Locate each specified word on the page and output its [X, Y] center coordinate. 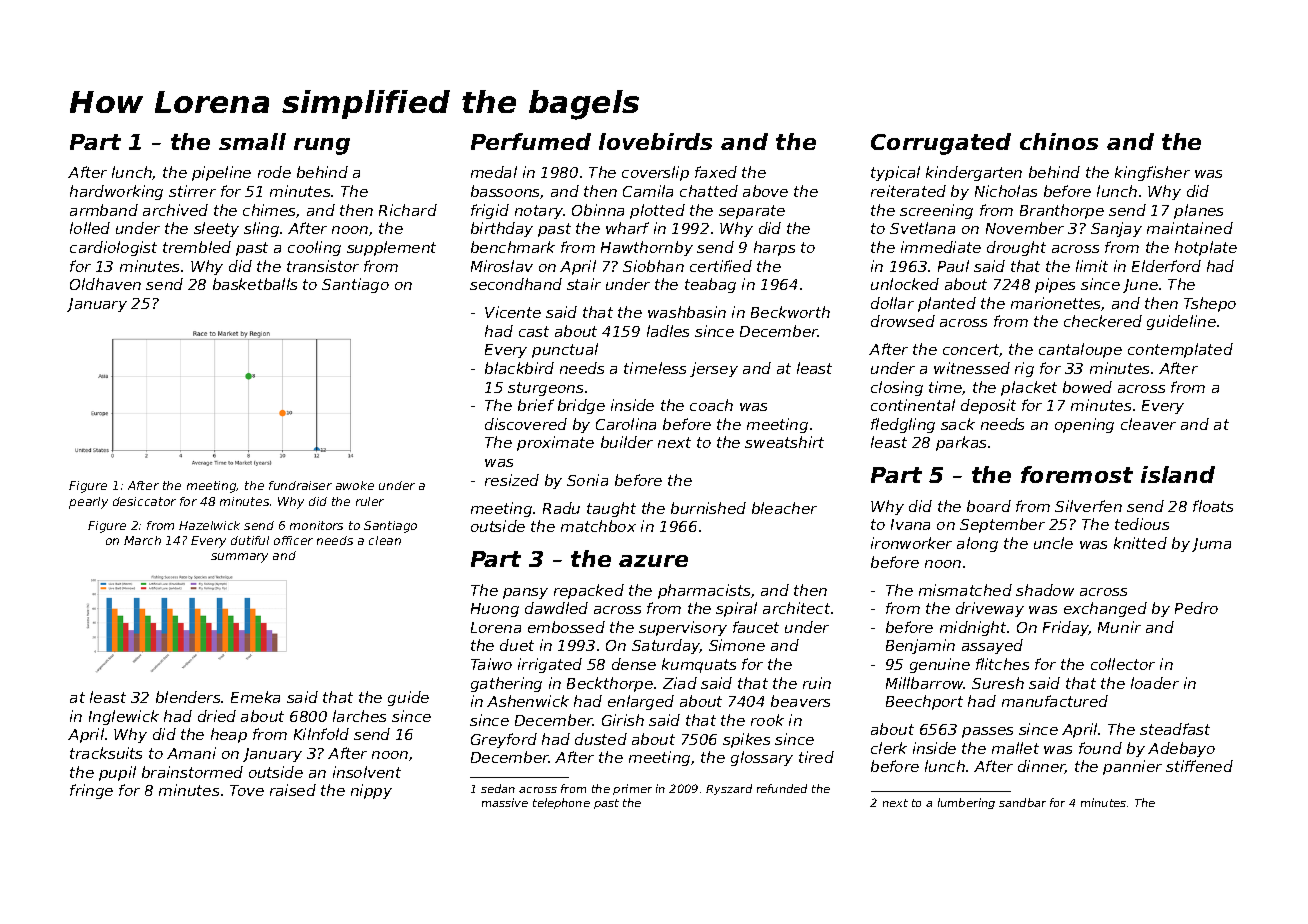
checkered [1103, 321]
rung [322, 146]
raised [293, 790]
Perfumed [531, 141]
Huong [495, 610]
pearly [88, 503]
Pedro [1196, 608]
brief [536, 405]
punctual [565, 350]
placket [1029, 388]
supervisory [683, 628]
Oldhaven [105, 284]
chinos [1059, 141]
